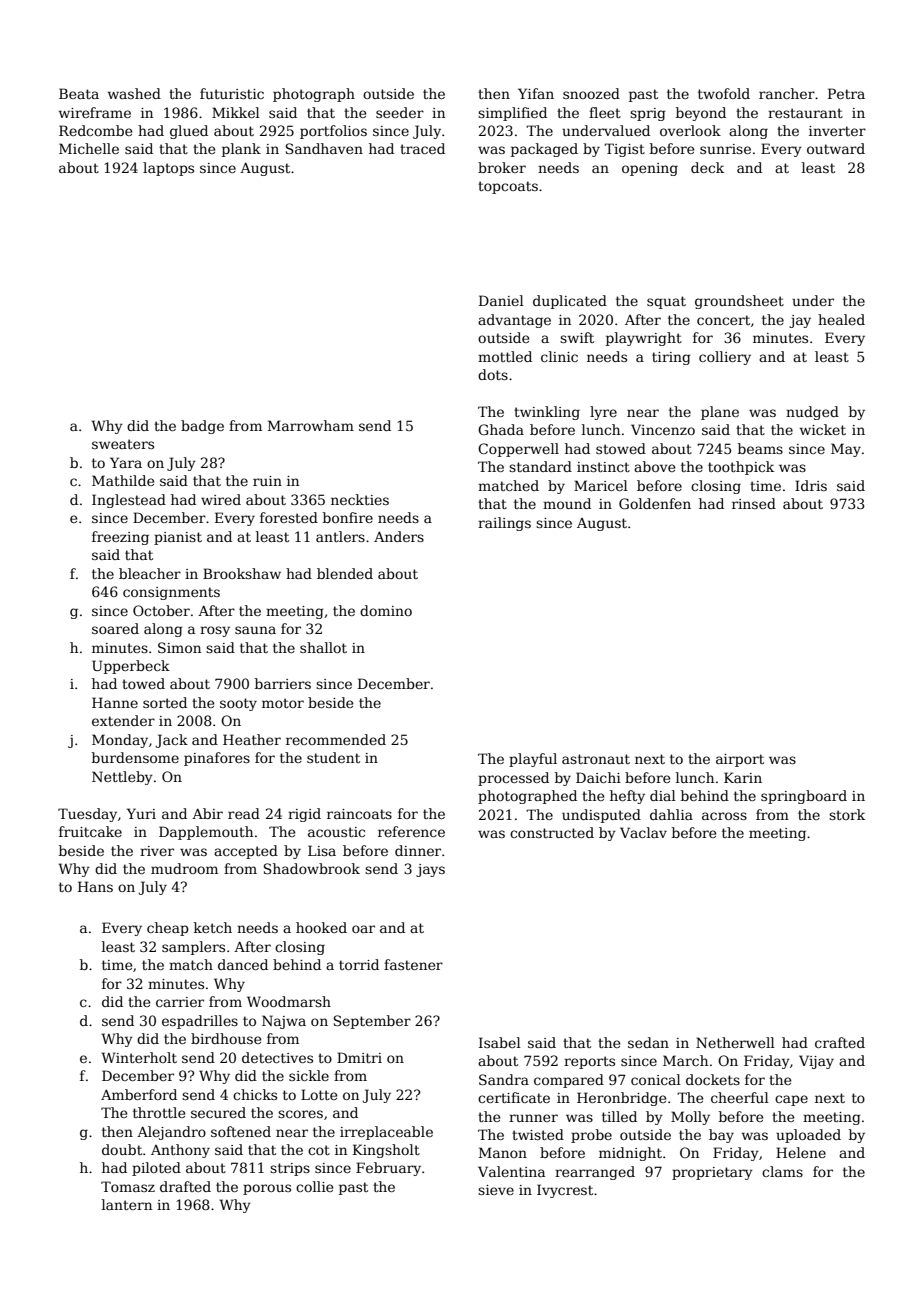 The width and height of the screenshot is (924, 1308). Describe the element at coordinates (533, 760) in the screenshot. I see `playful` at that location.
